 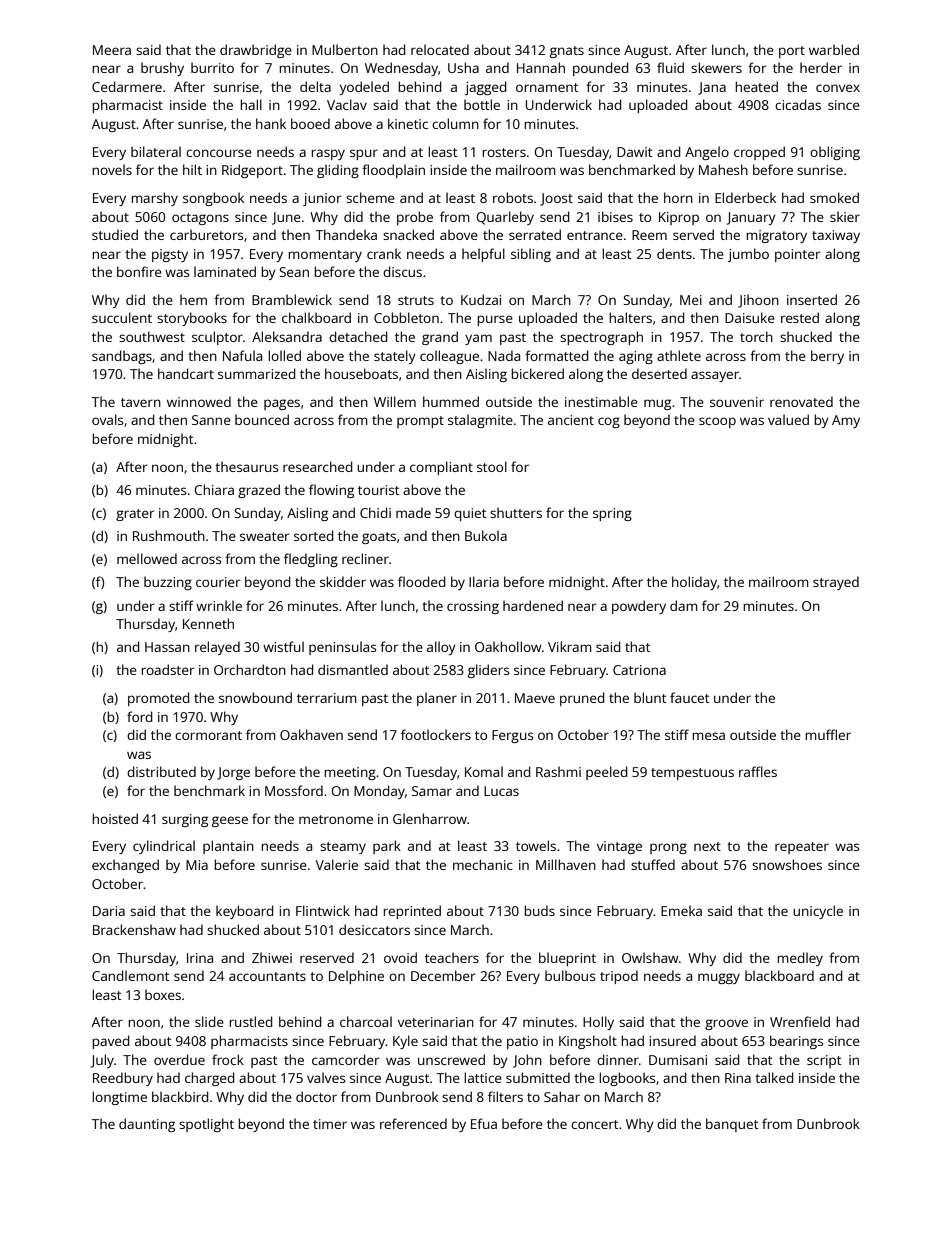 What do you see at coordinates (345, 49) in the document?
I see `Mulberton` at bounding box center [345, 49].
